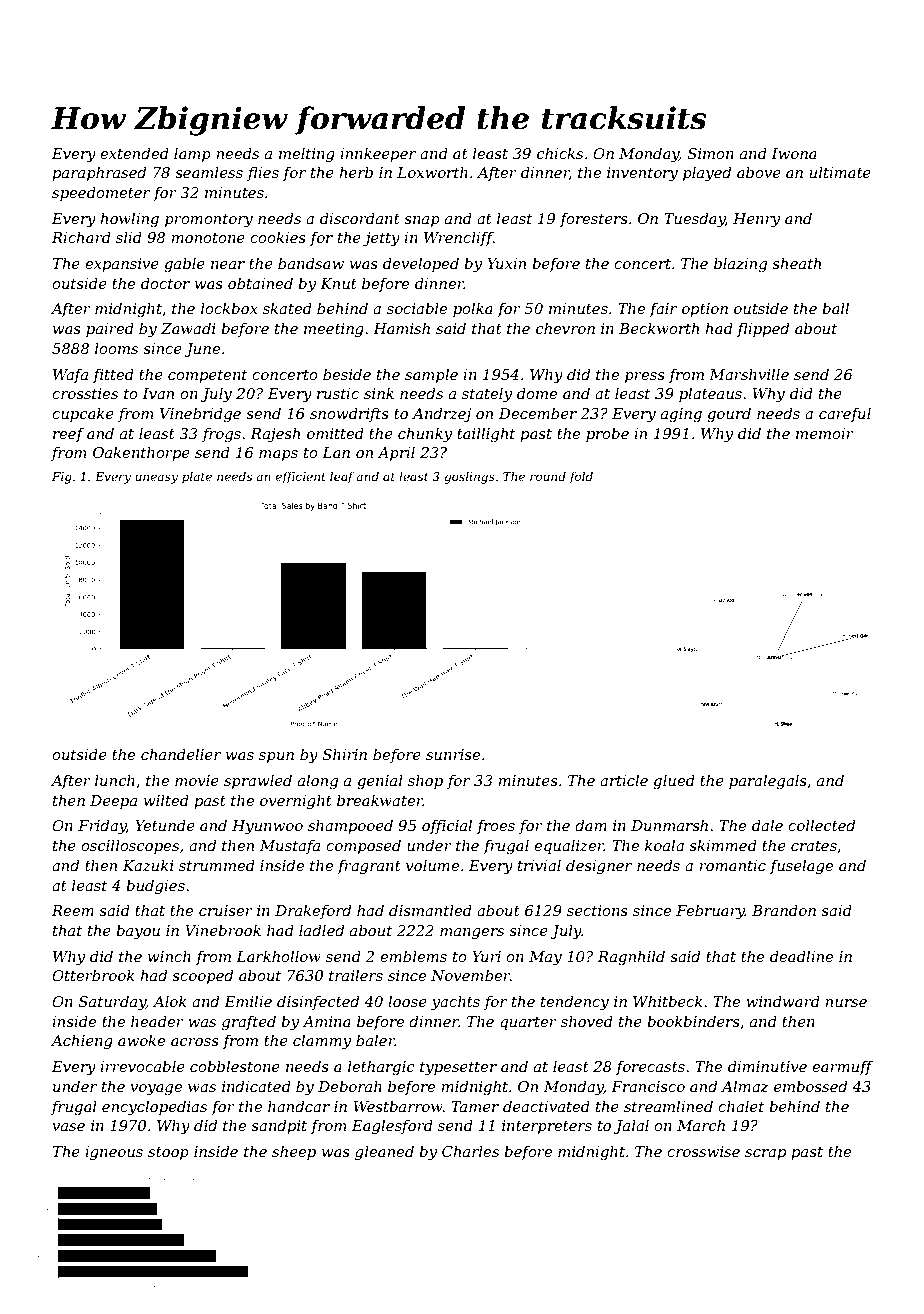 This document has width=924, height=1314. I want to click on discordant, so click(360, 218).
